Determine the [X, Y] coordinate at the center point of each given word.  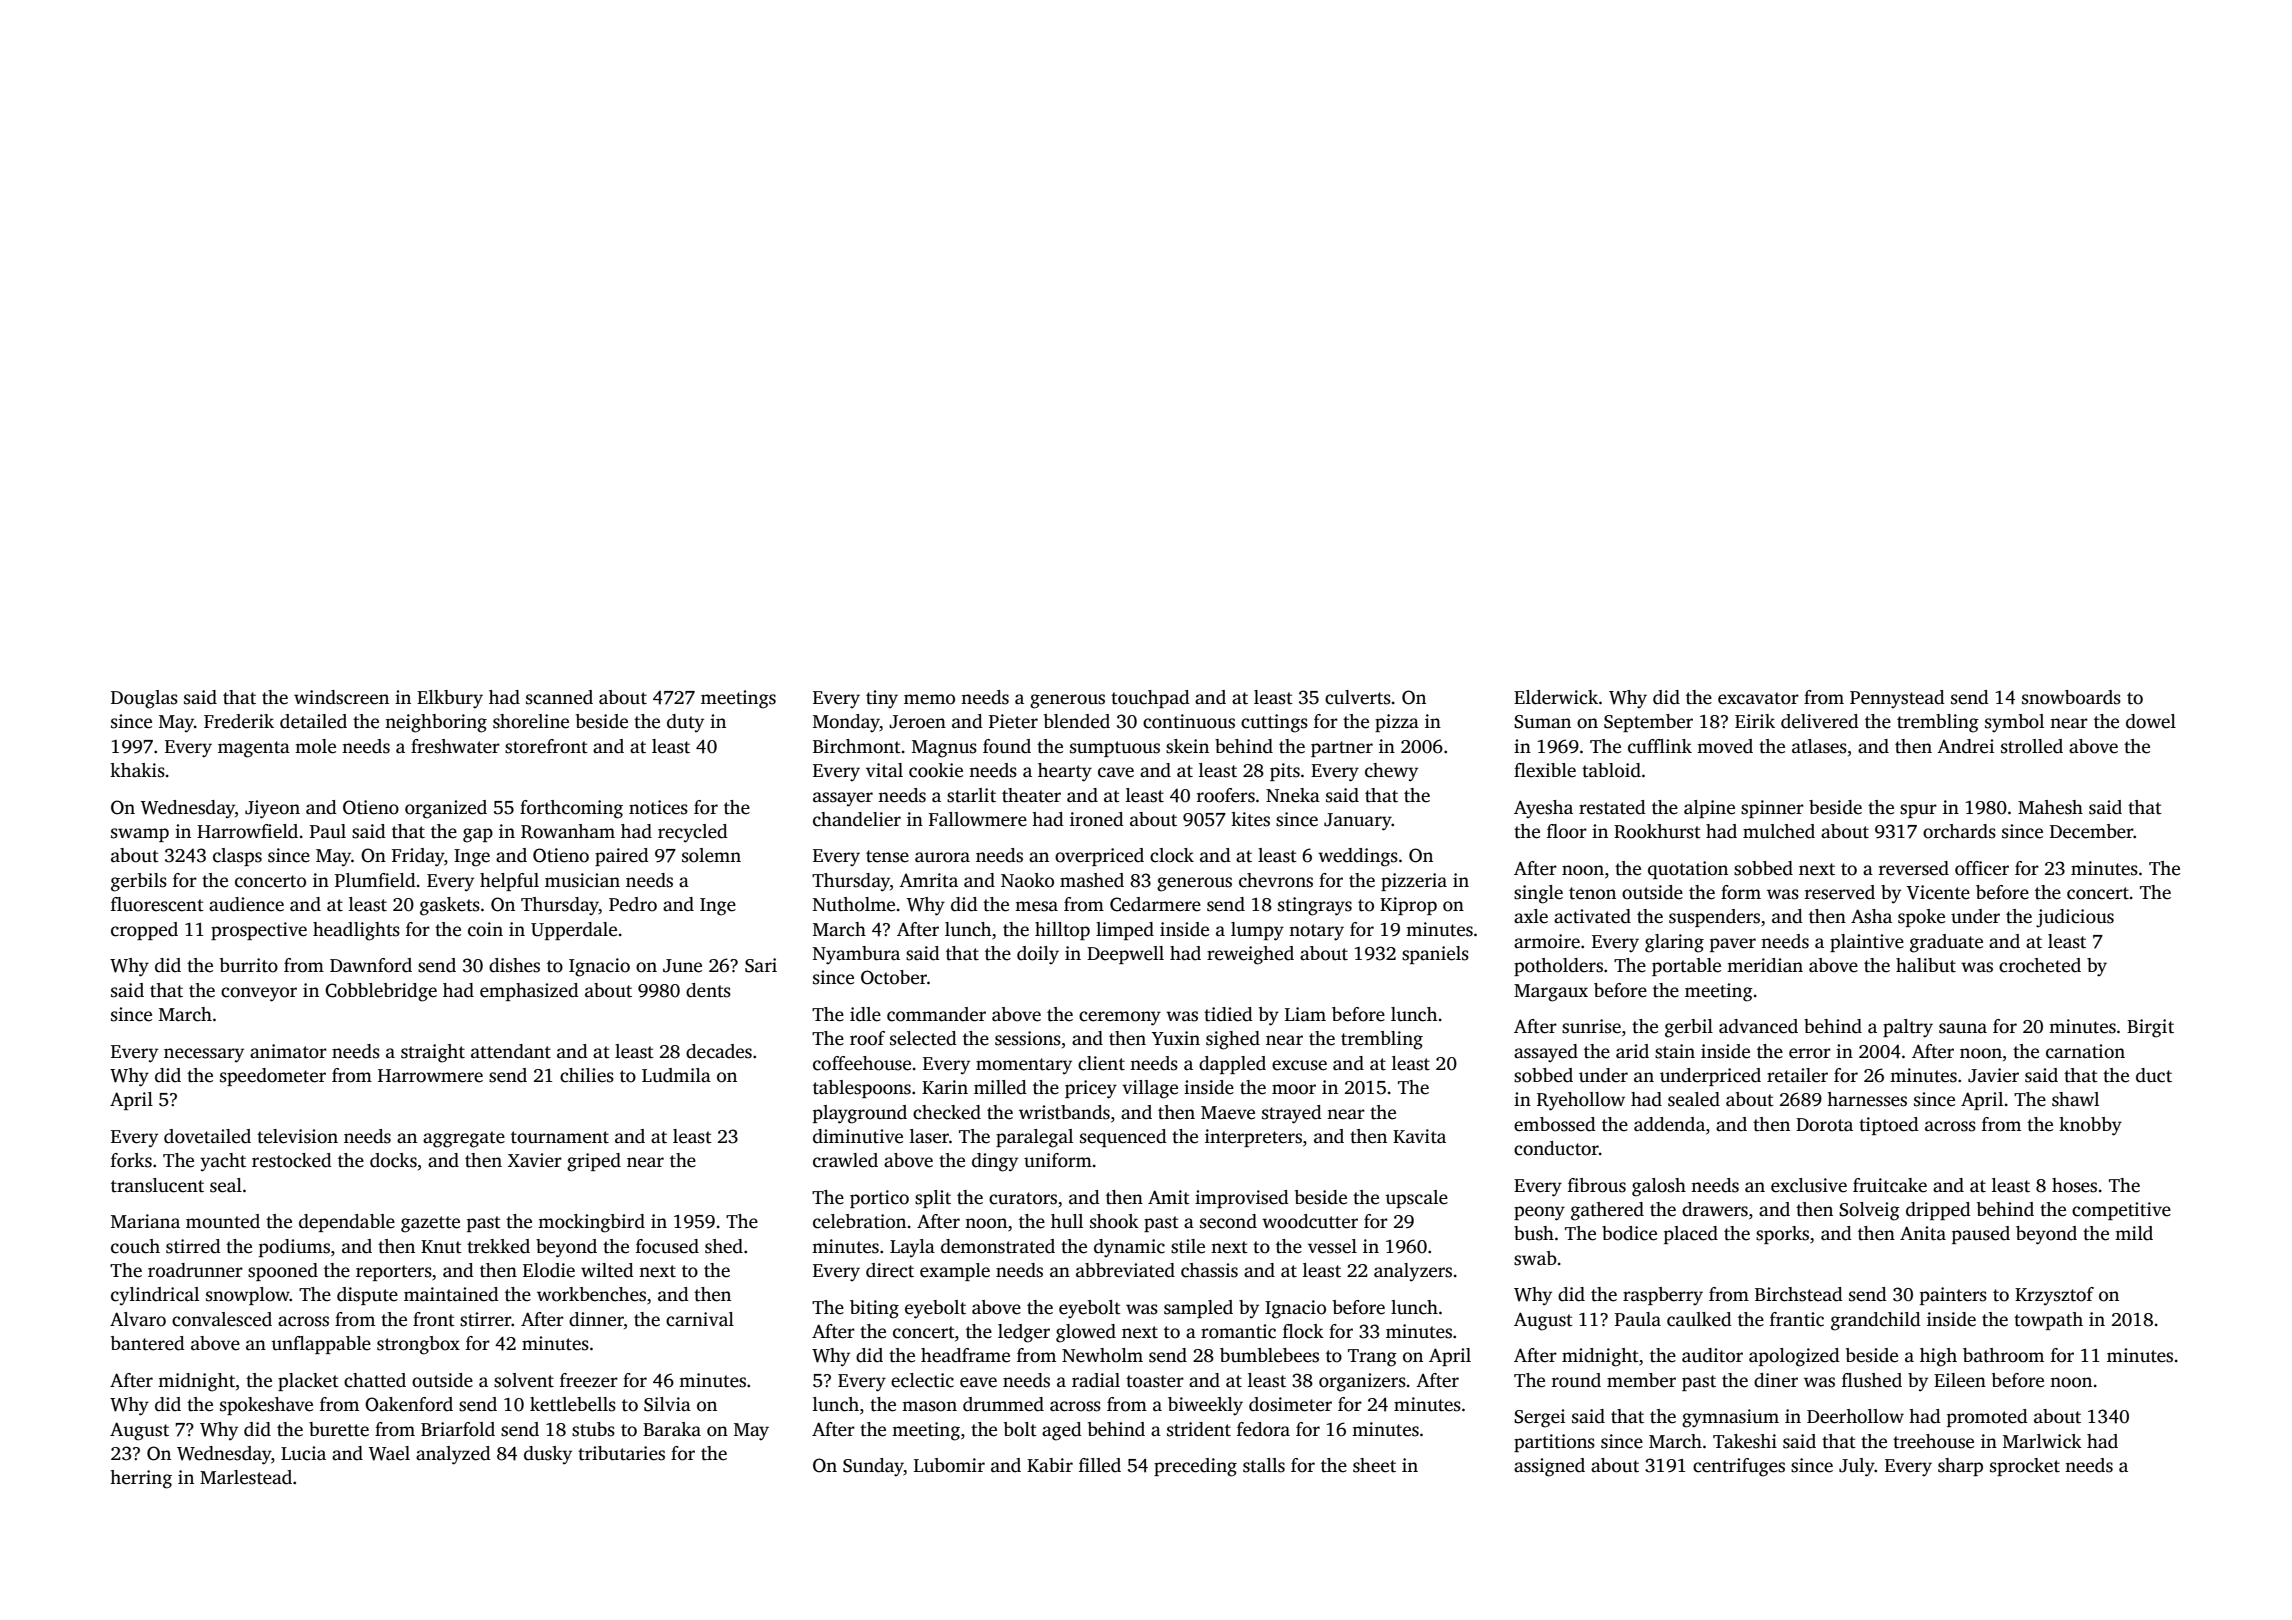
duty [685, 723]
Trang [1372, 1358]
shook [1114, 1221]
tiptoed [1889, 1126]
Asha [1871, 916]
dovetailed [207, 1136]
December [2092, 831]
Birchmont [857, 746]
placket [308, 1382]
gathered [1607, 1211]
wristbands [1064, 1112]
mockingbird [591, 1223]
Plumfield [375, 880]
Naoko [1027, 880]
